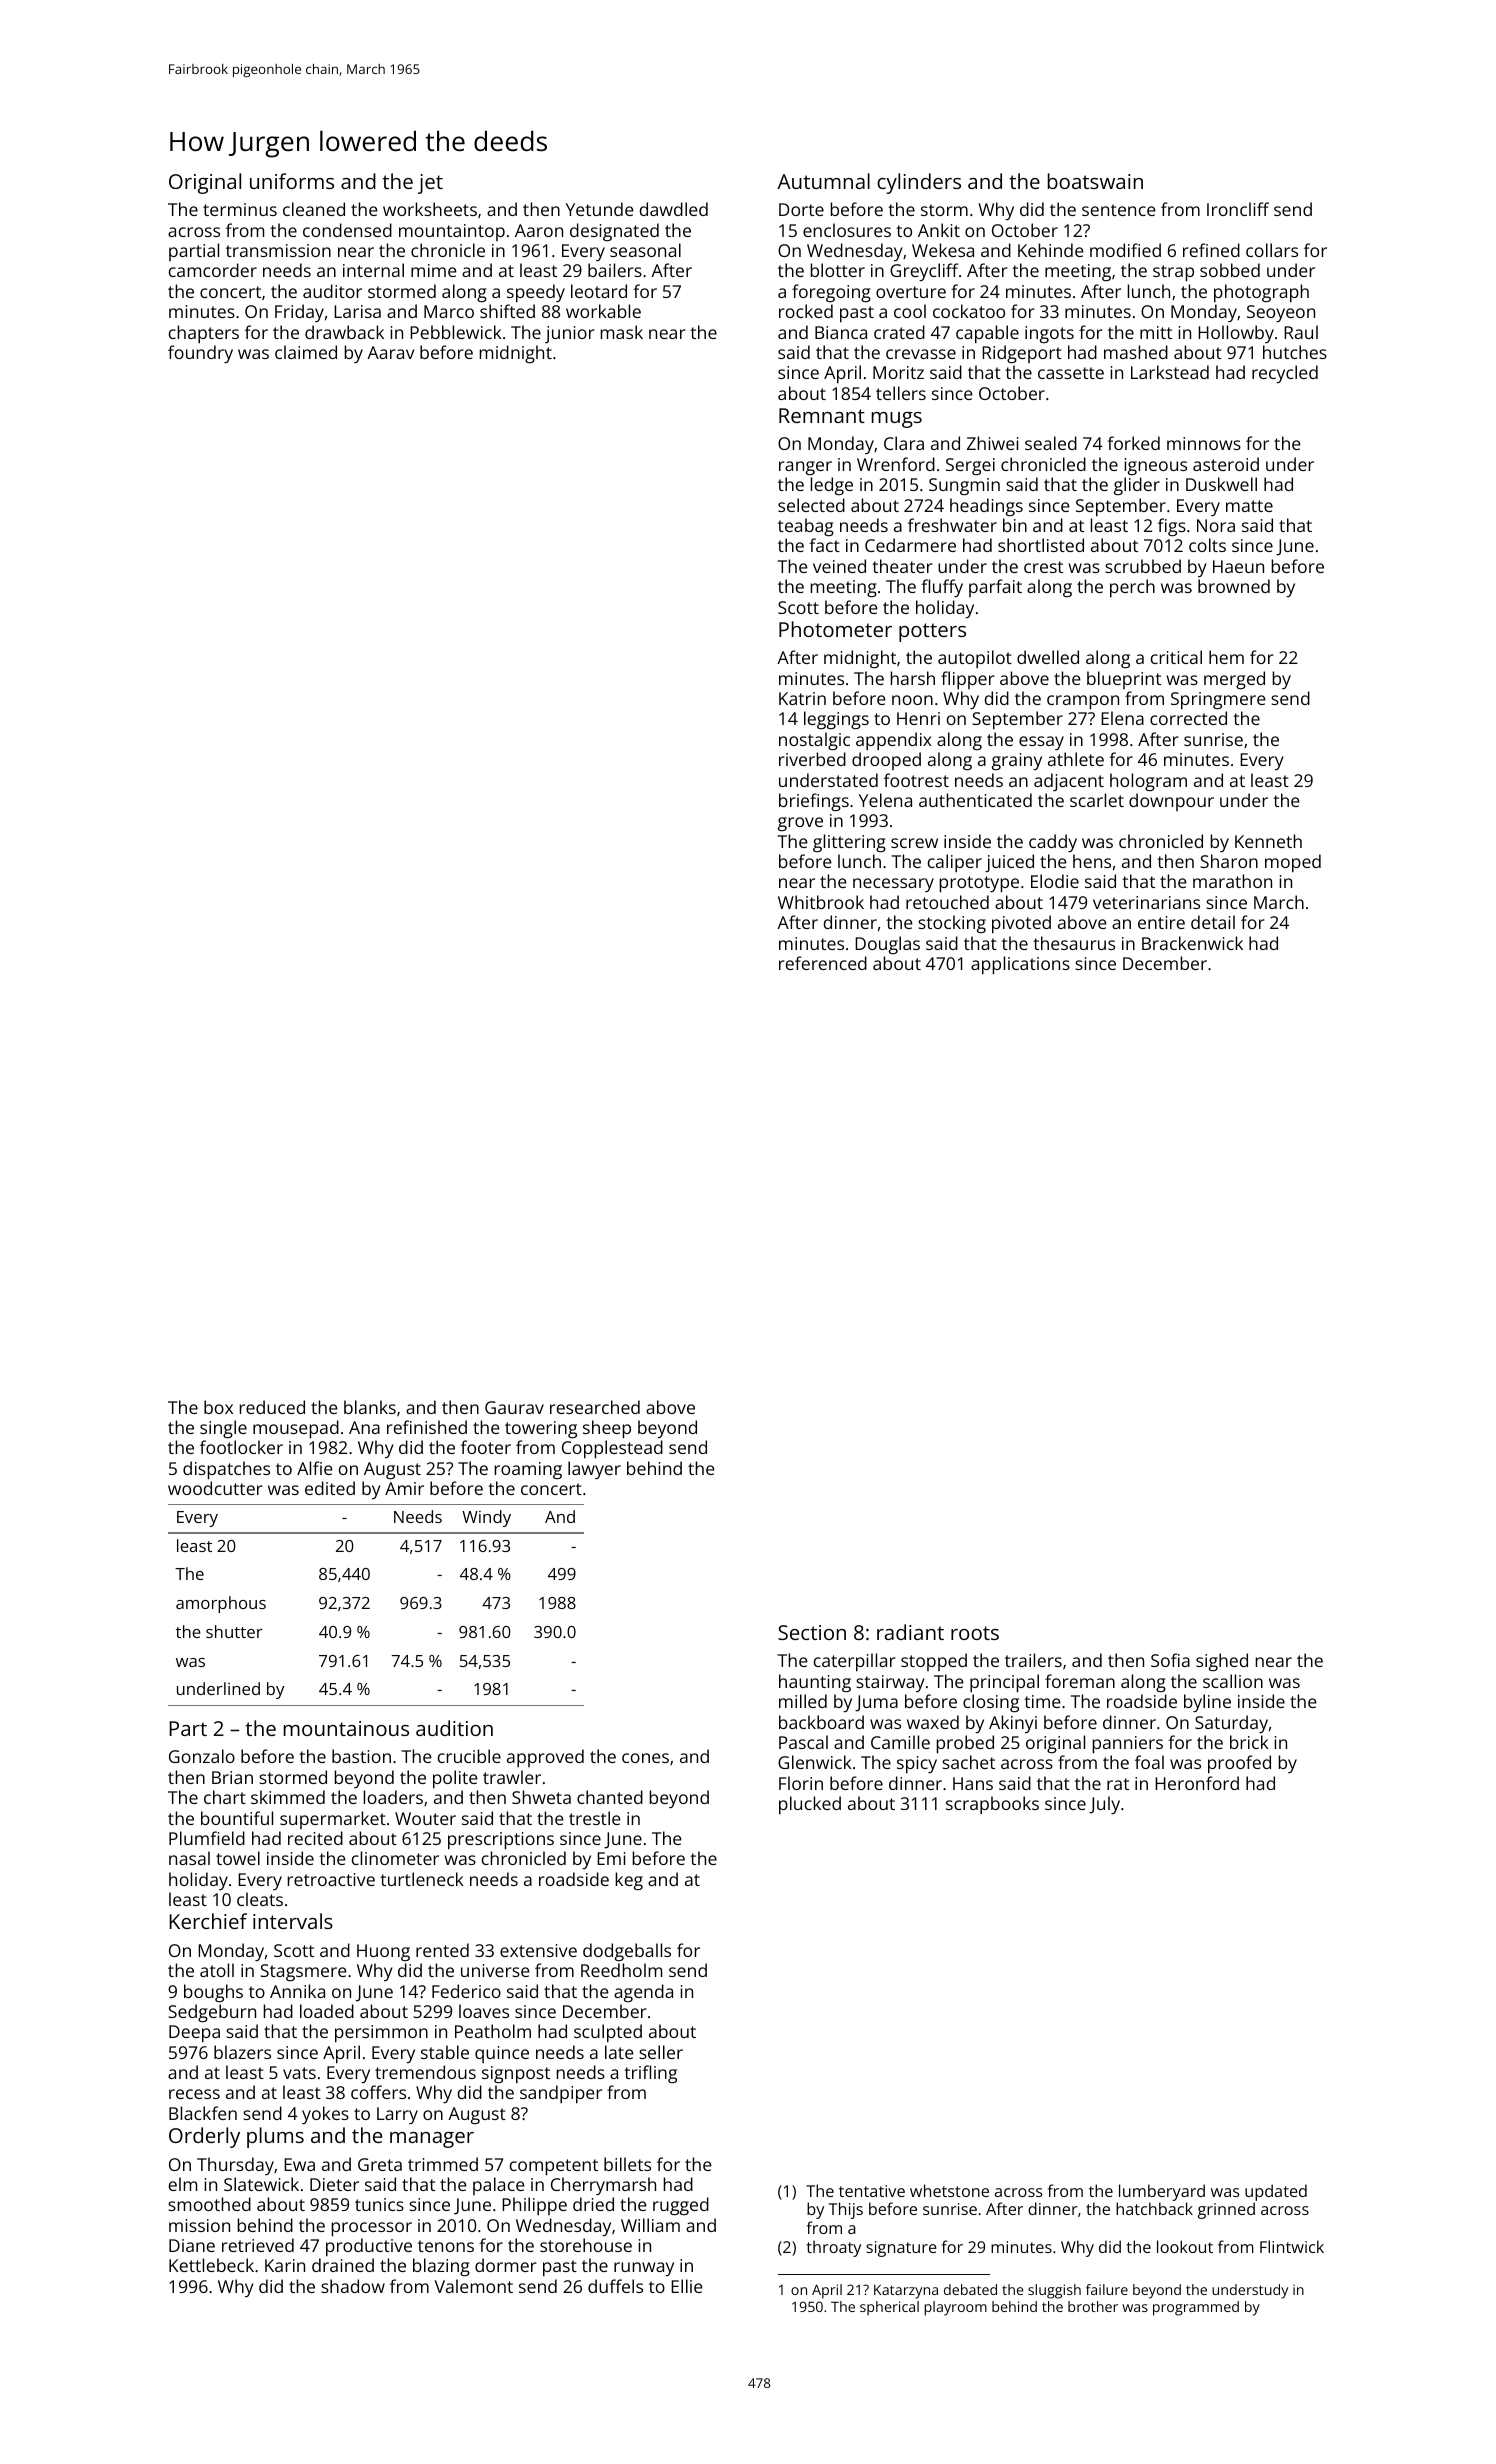 Image resolution: width=1496 pixels, height=2464 pixels. I want to click on ingots, so click(1049, 334).
